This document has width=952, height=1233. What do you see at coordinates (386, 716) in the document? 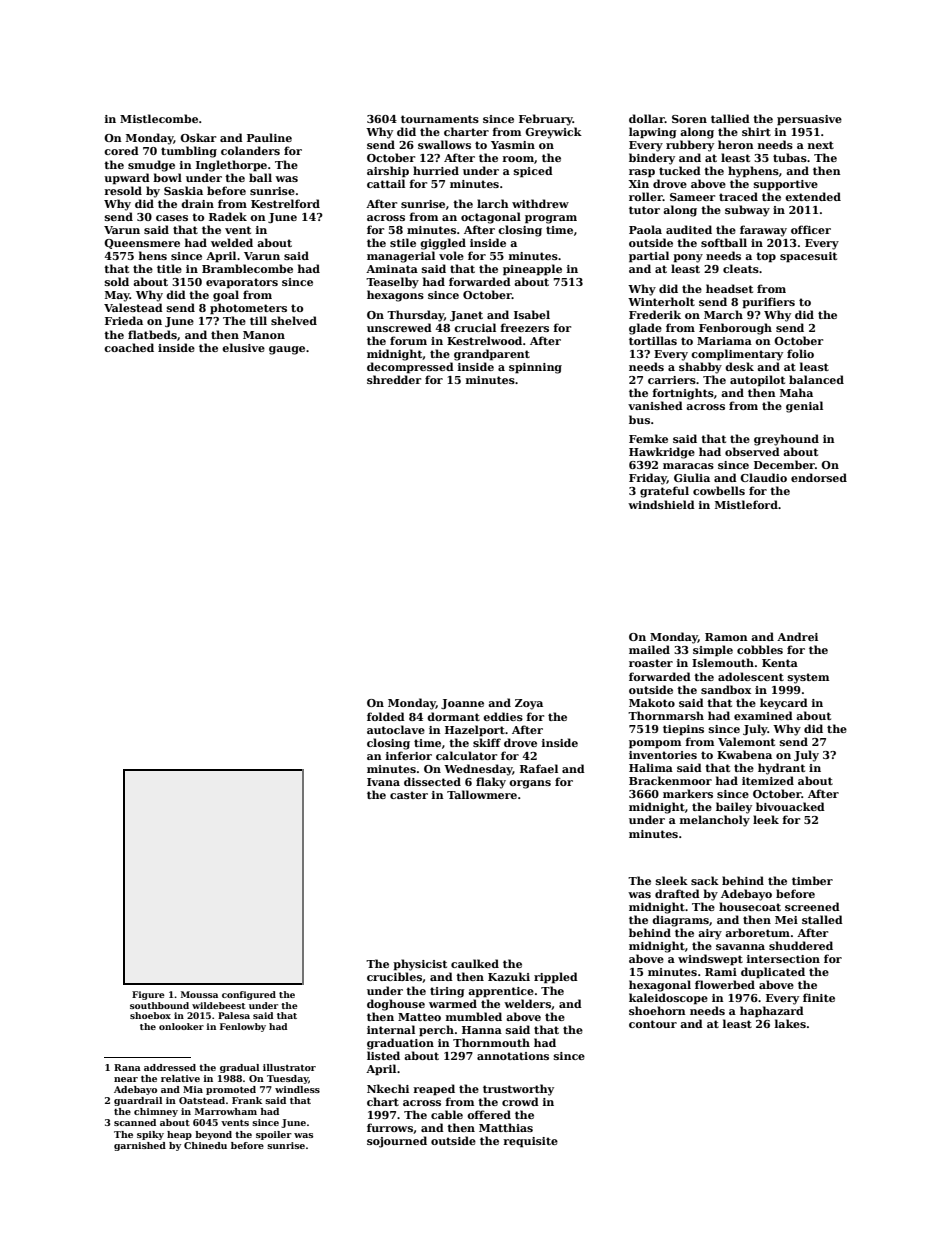
I see `folded` at bounding box center [386, 716].
